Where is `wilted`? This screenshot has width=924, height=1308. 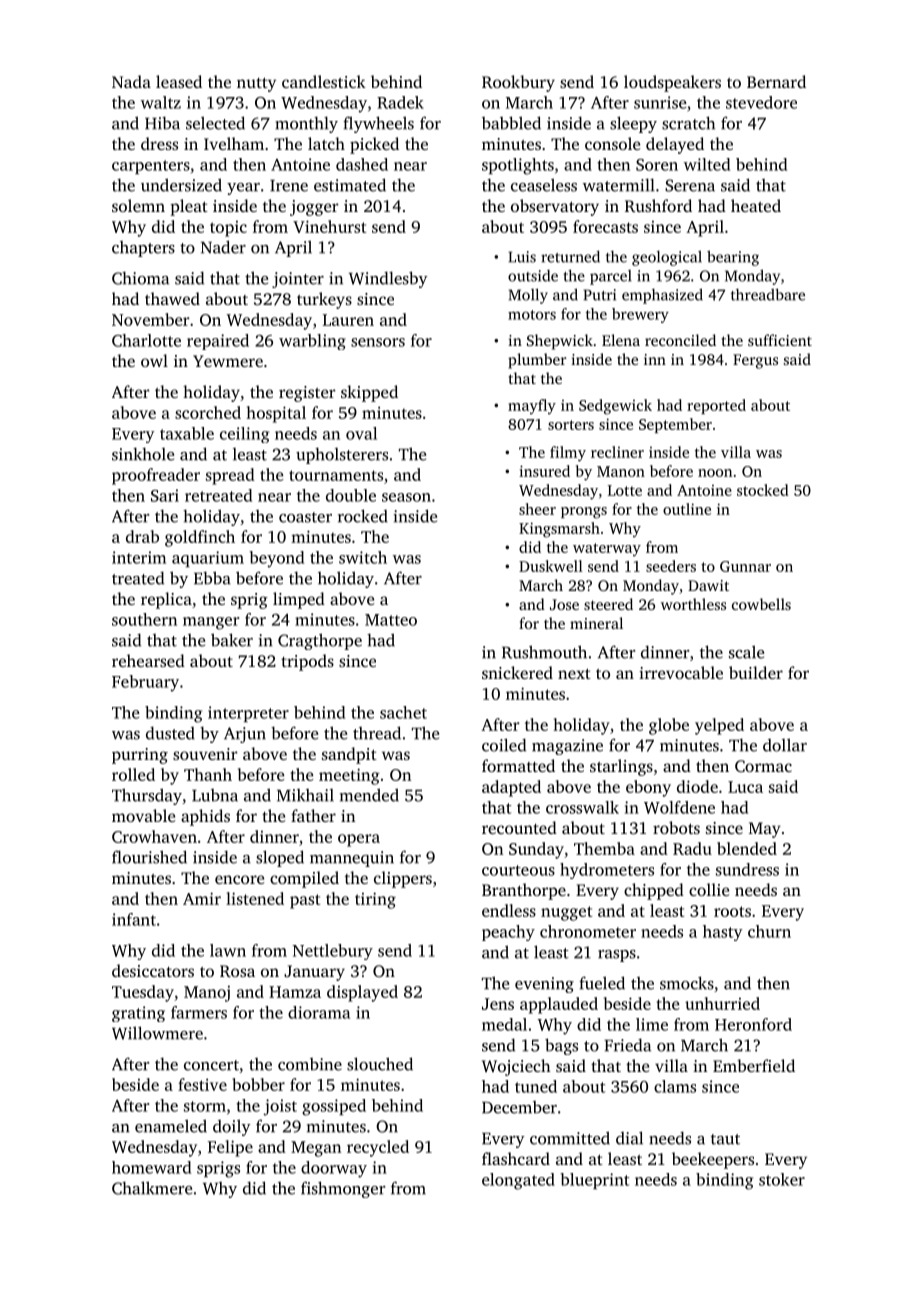
wilted is located at coordinates (707, 164).
